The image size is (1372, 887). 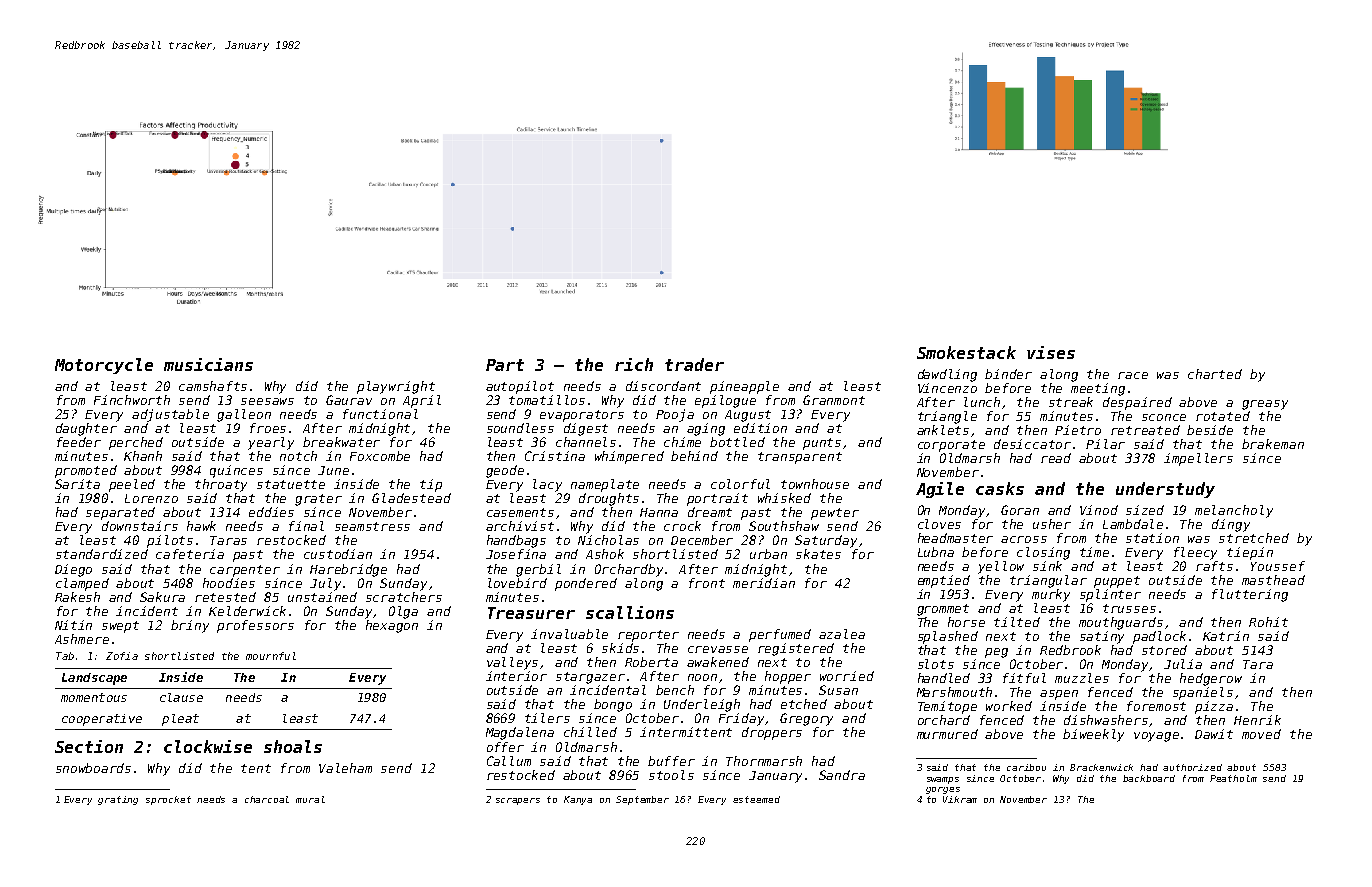 I want to click on understudy, so click(x=1165, y=490).
